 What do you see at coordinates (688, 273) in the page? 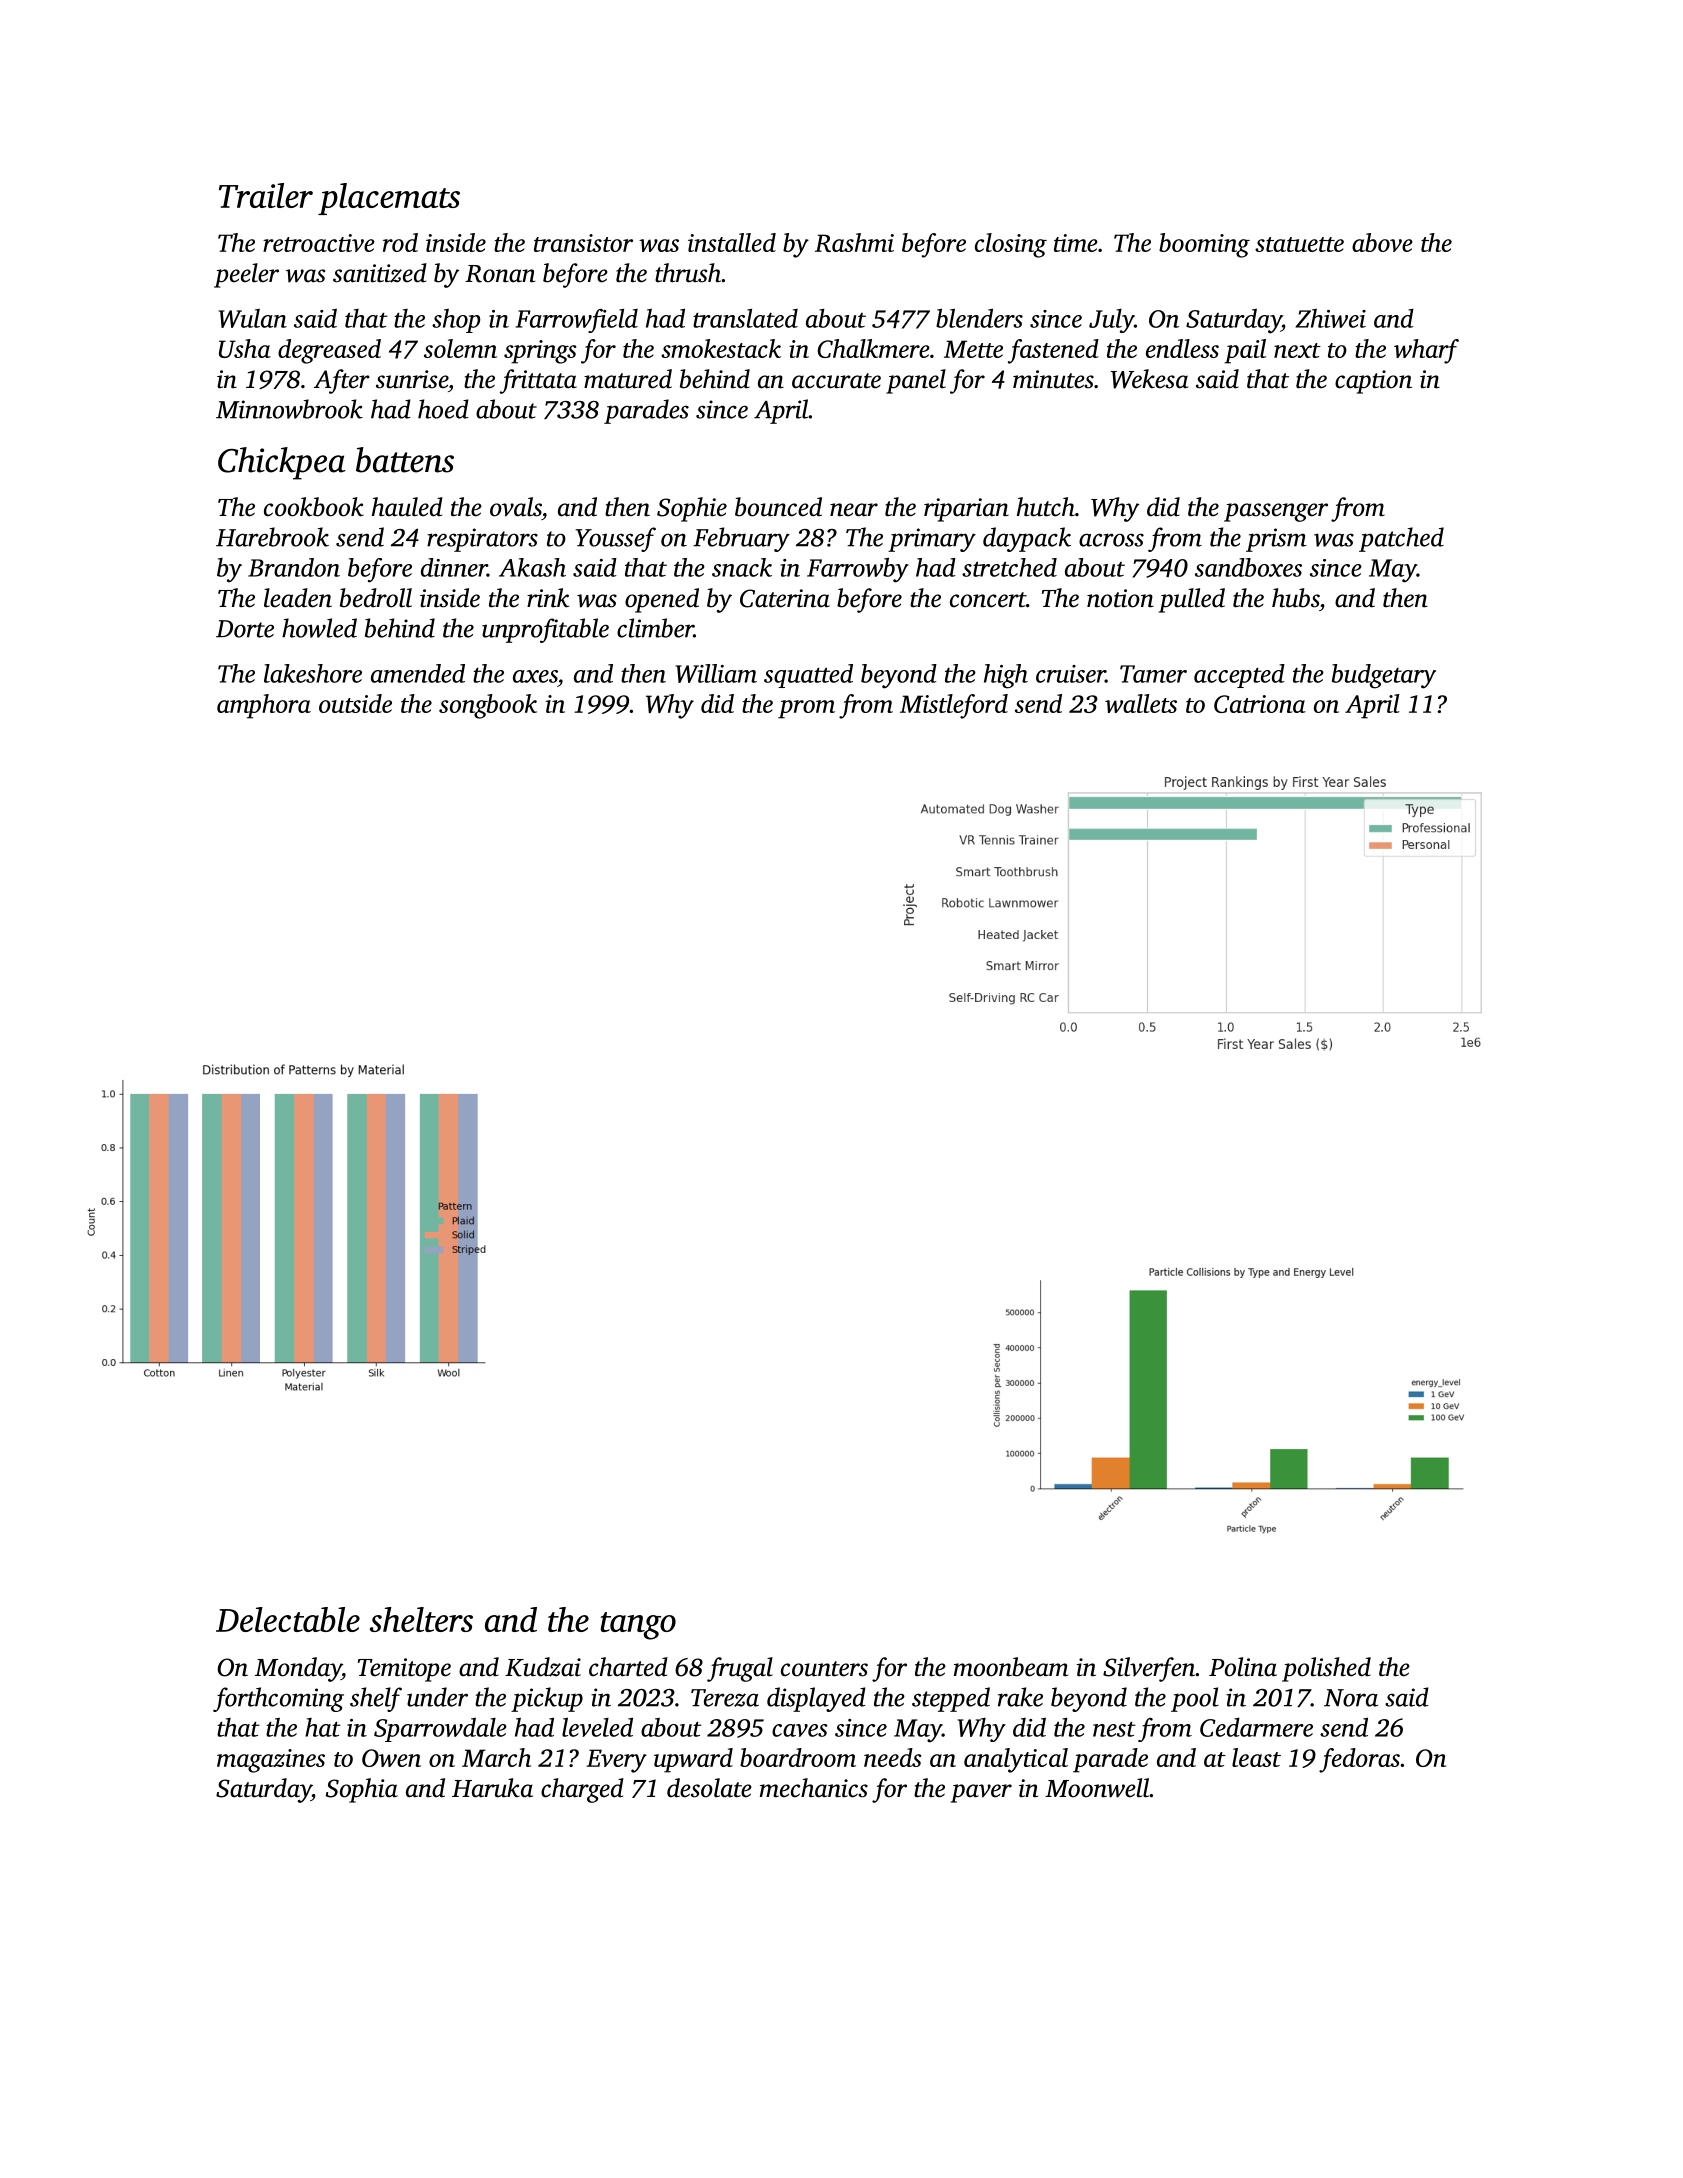
I see `thrush` at bounding box center [688, 273].
